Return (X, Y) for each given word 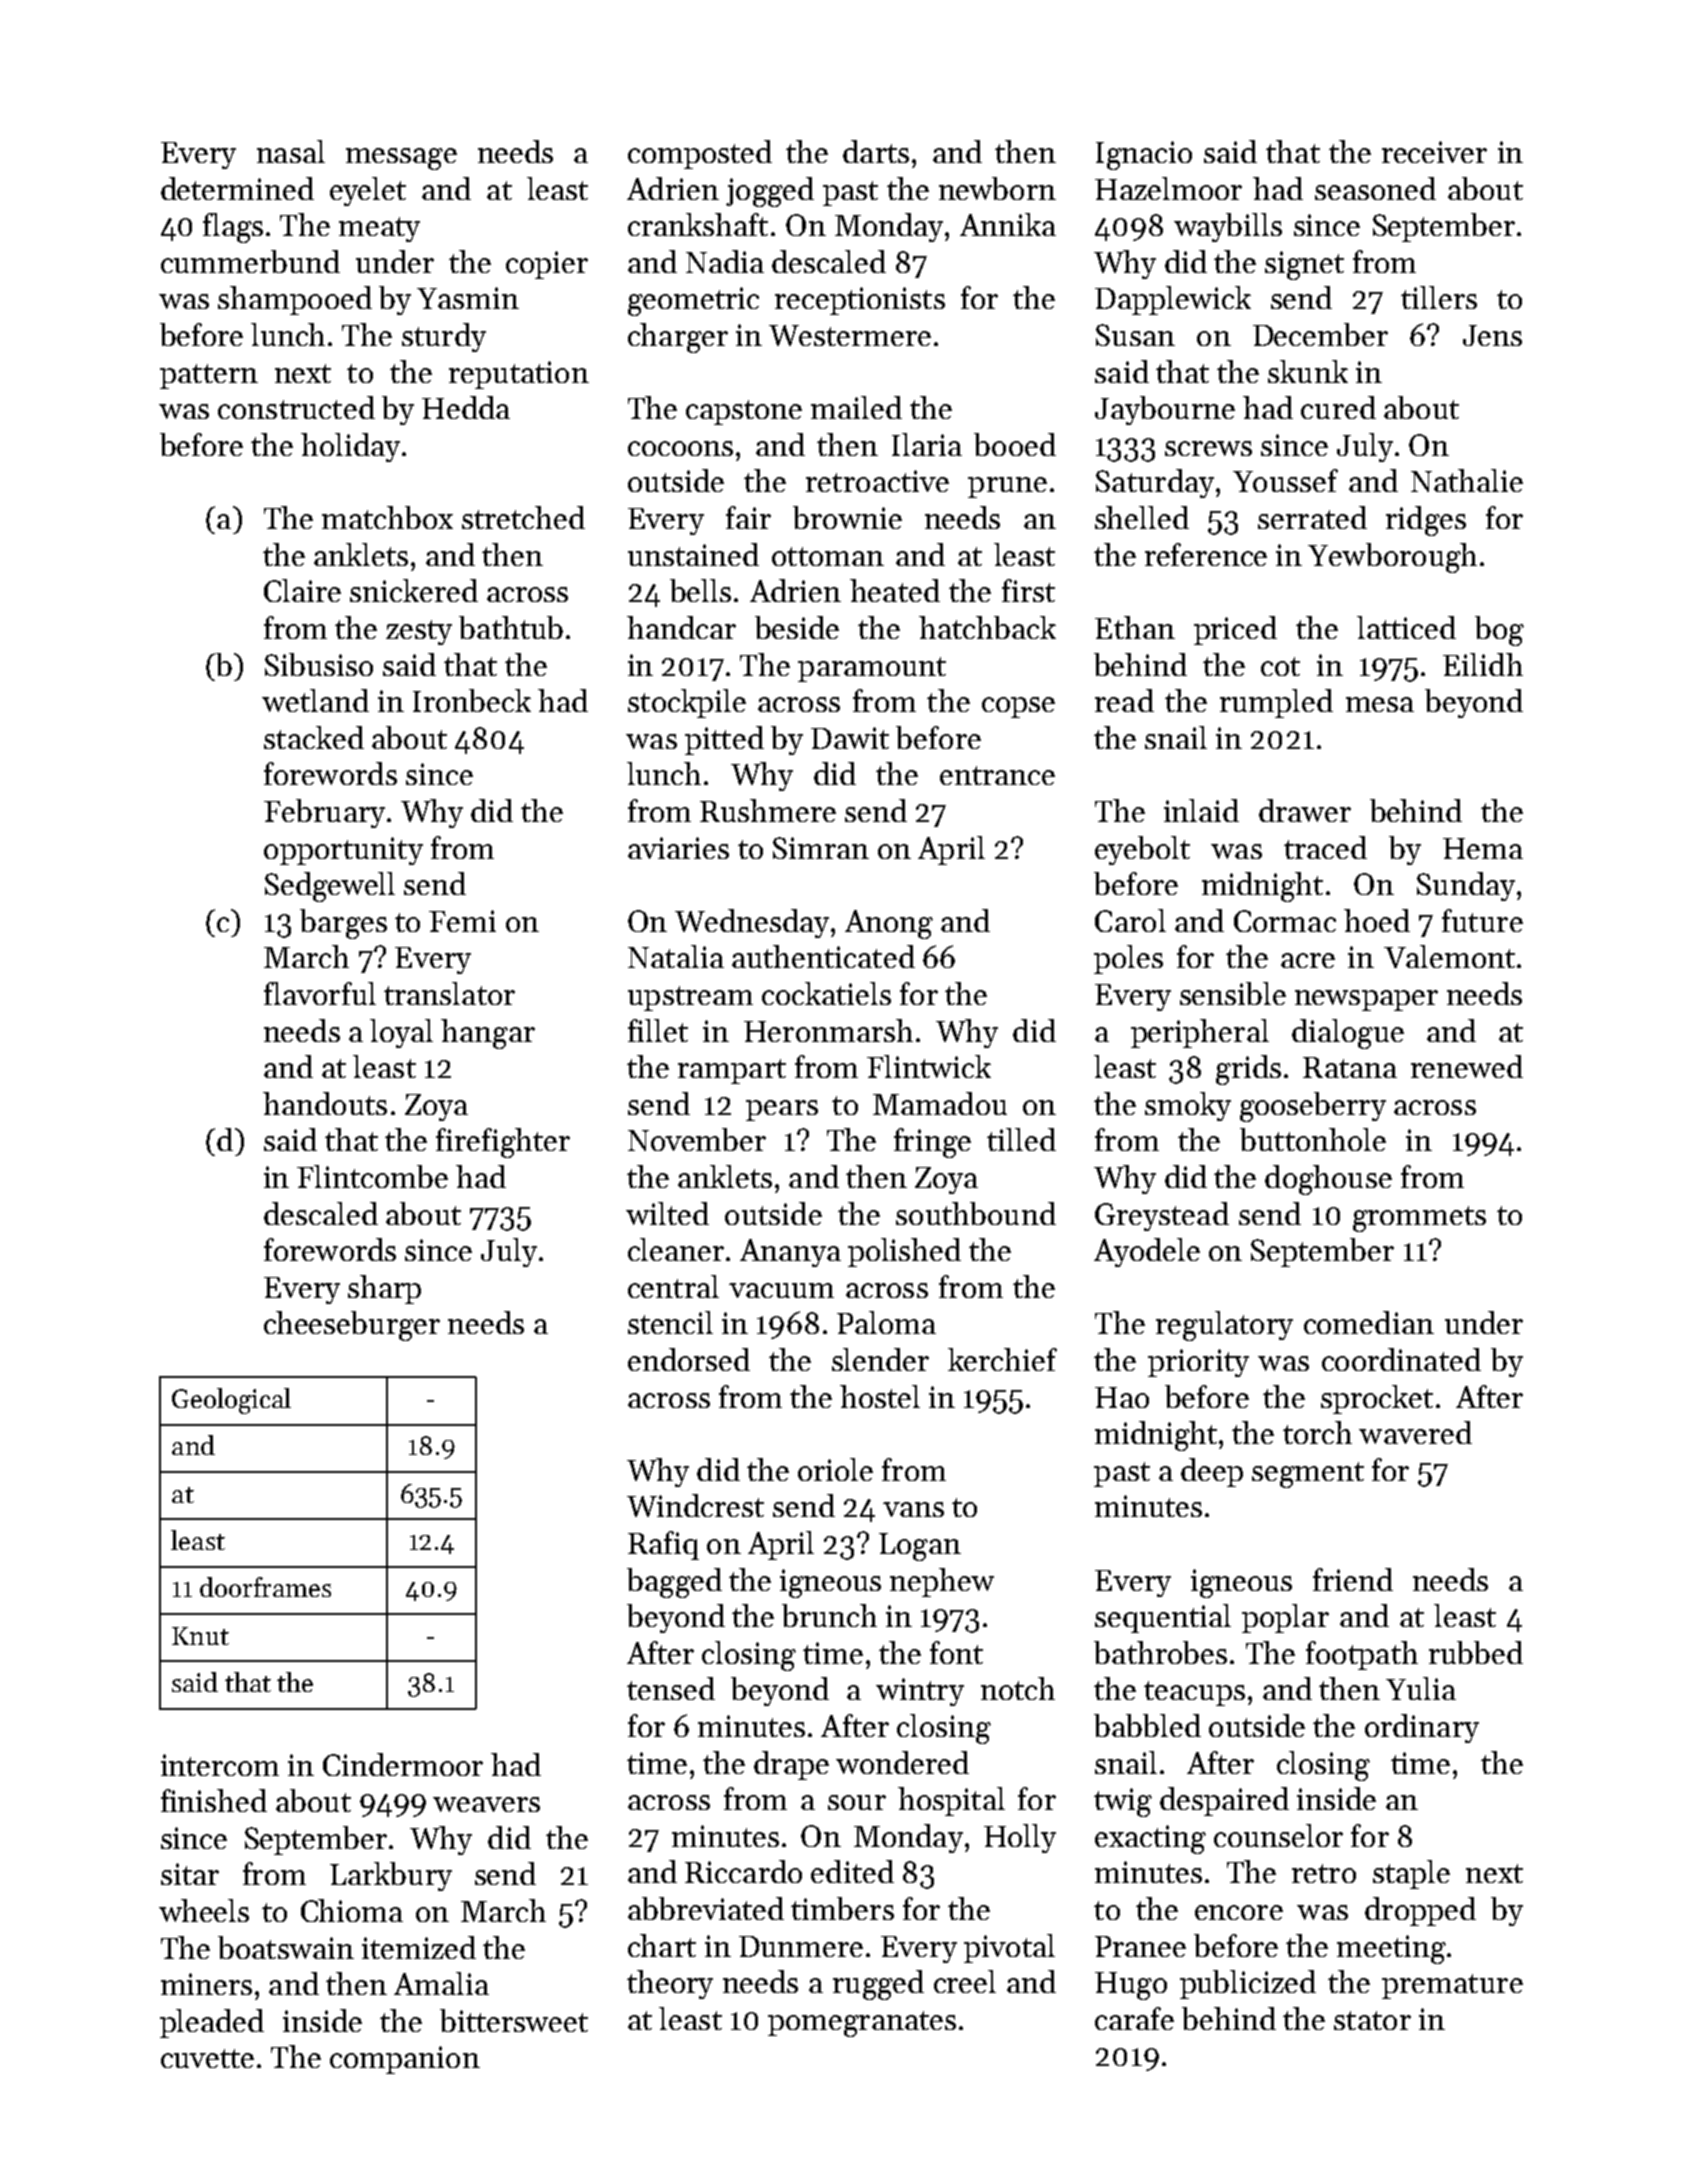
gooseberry (1313, 1107)
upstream (690, 998)
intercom (220, 1765)
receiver (1434, 152)
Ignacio (1144, 155)
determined (237, 188)
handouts (325, 1103)
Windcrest (695, 1505)
